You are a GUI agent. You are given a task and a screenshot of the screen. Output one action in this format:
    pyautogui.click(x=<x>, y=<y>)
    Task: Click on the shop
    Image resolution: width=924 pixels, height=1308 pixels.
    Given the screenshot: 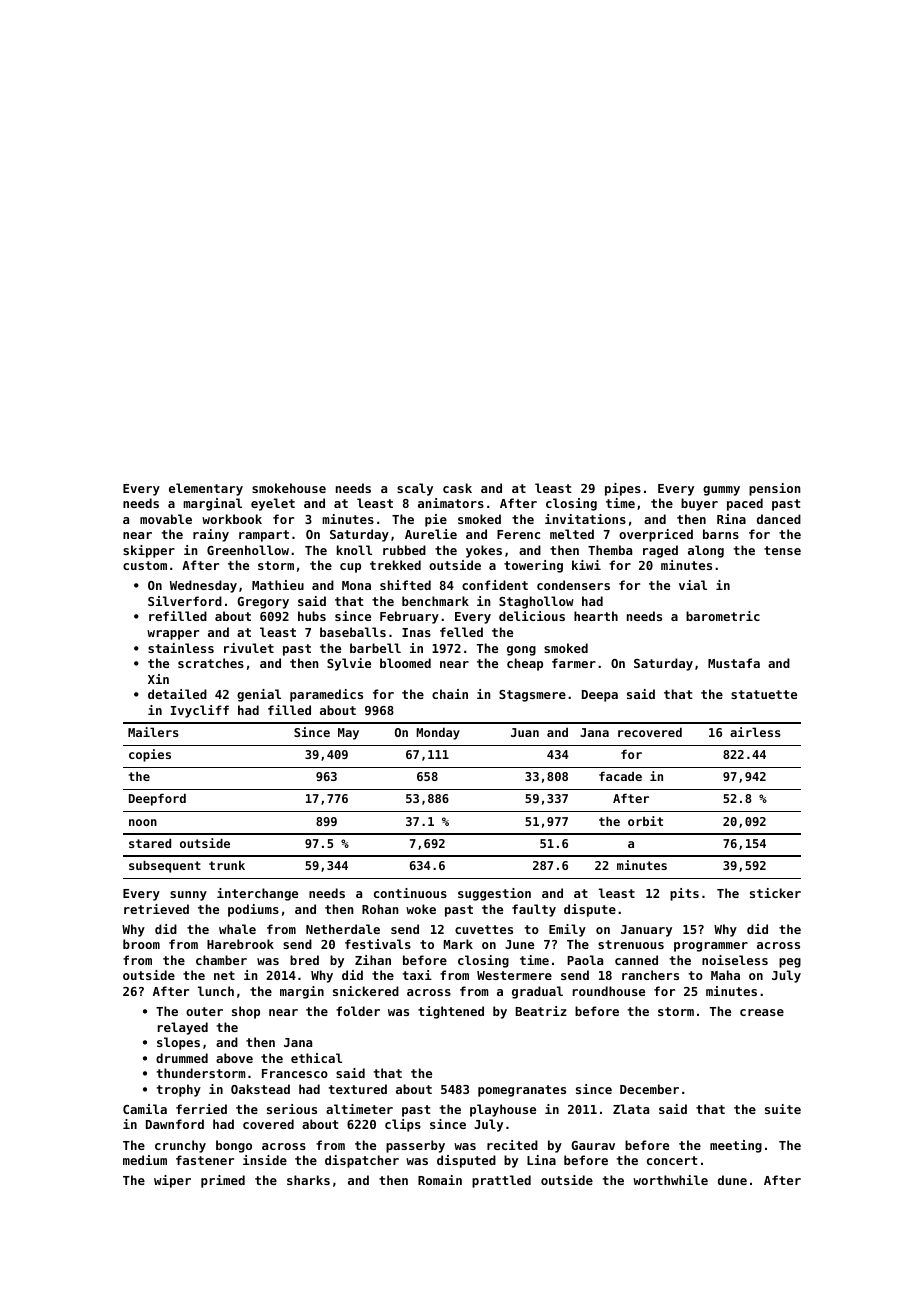 What is the action you would take?
    pyautogui.click(x=246, y=1012)
